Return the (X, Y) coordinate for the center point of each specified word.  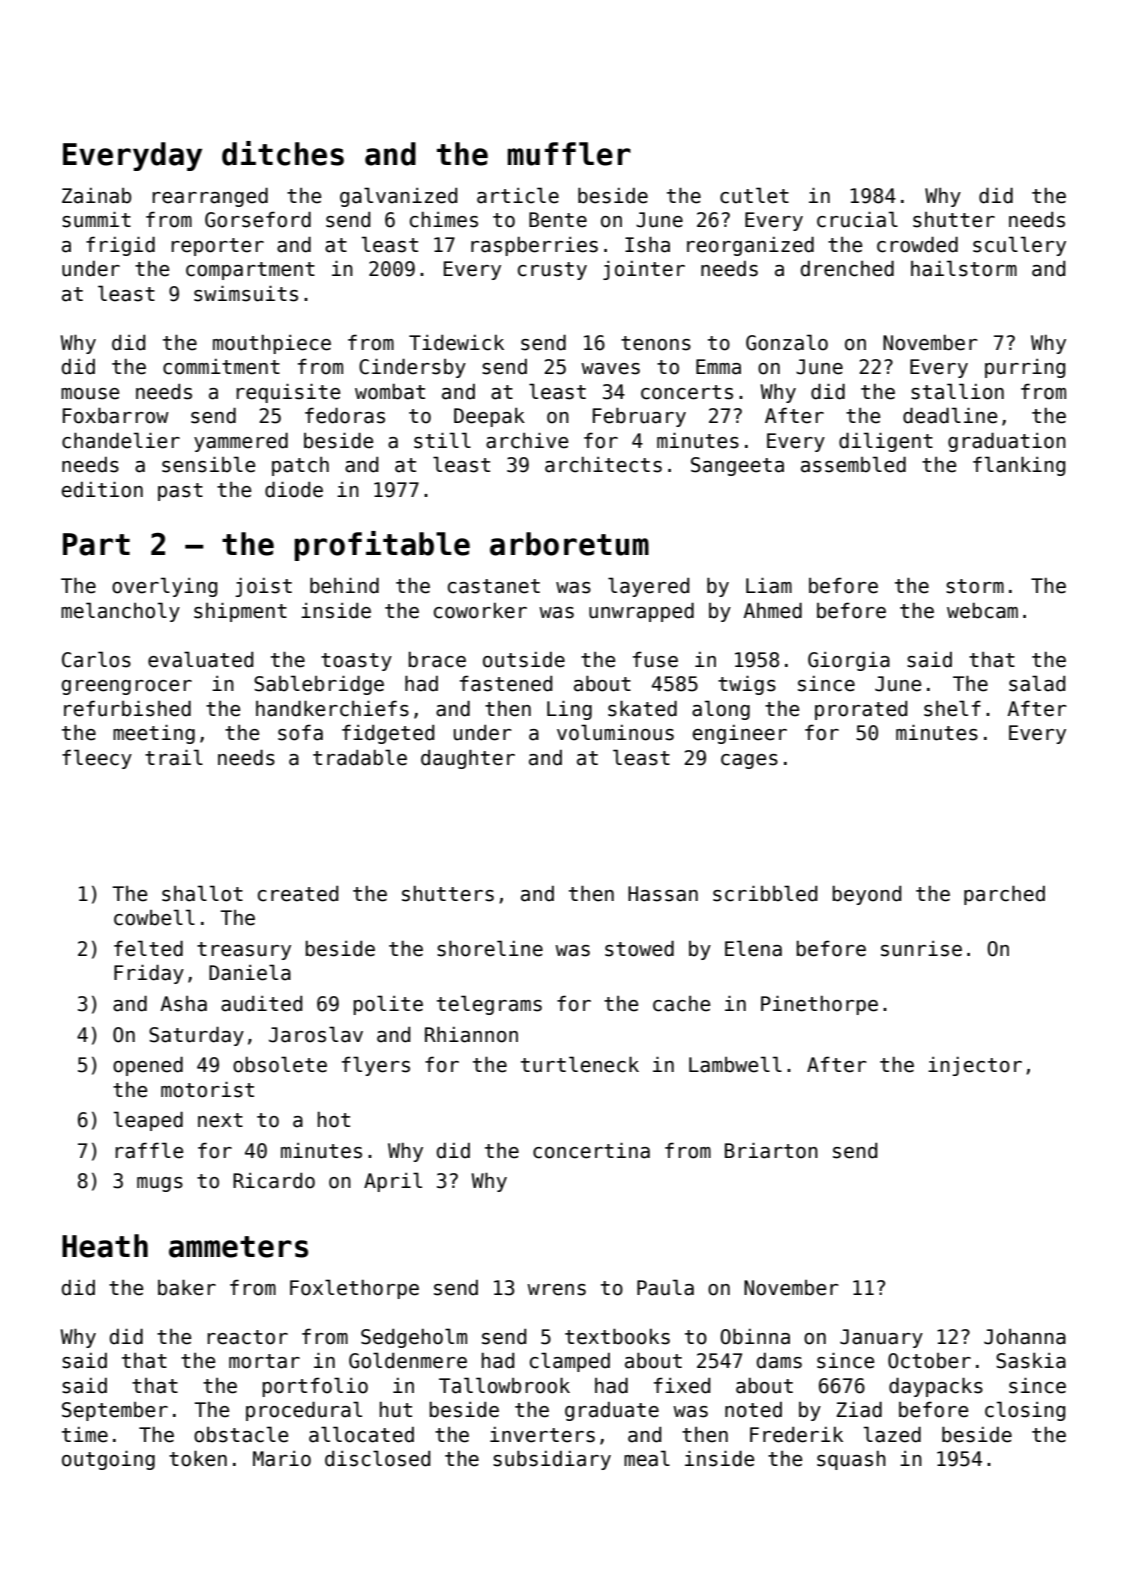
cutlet (754, 195)
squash (851, 1460)
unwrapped (641, 612)
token (198, 1458)
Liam (769, 585)
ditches (283, 153)
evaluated (200, 659)
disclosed (377, 1458)
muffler (569, 154)
